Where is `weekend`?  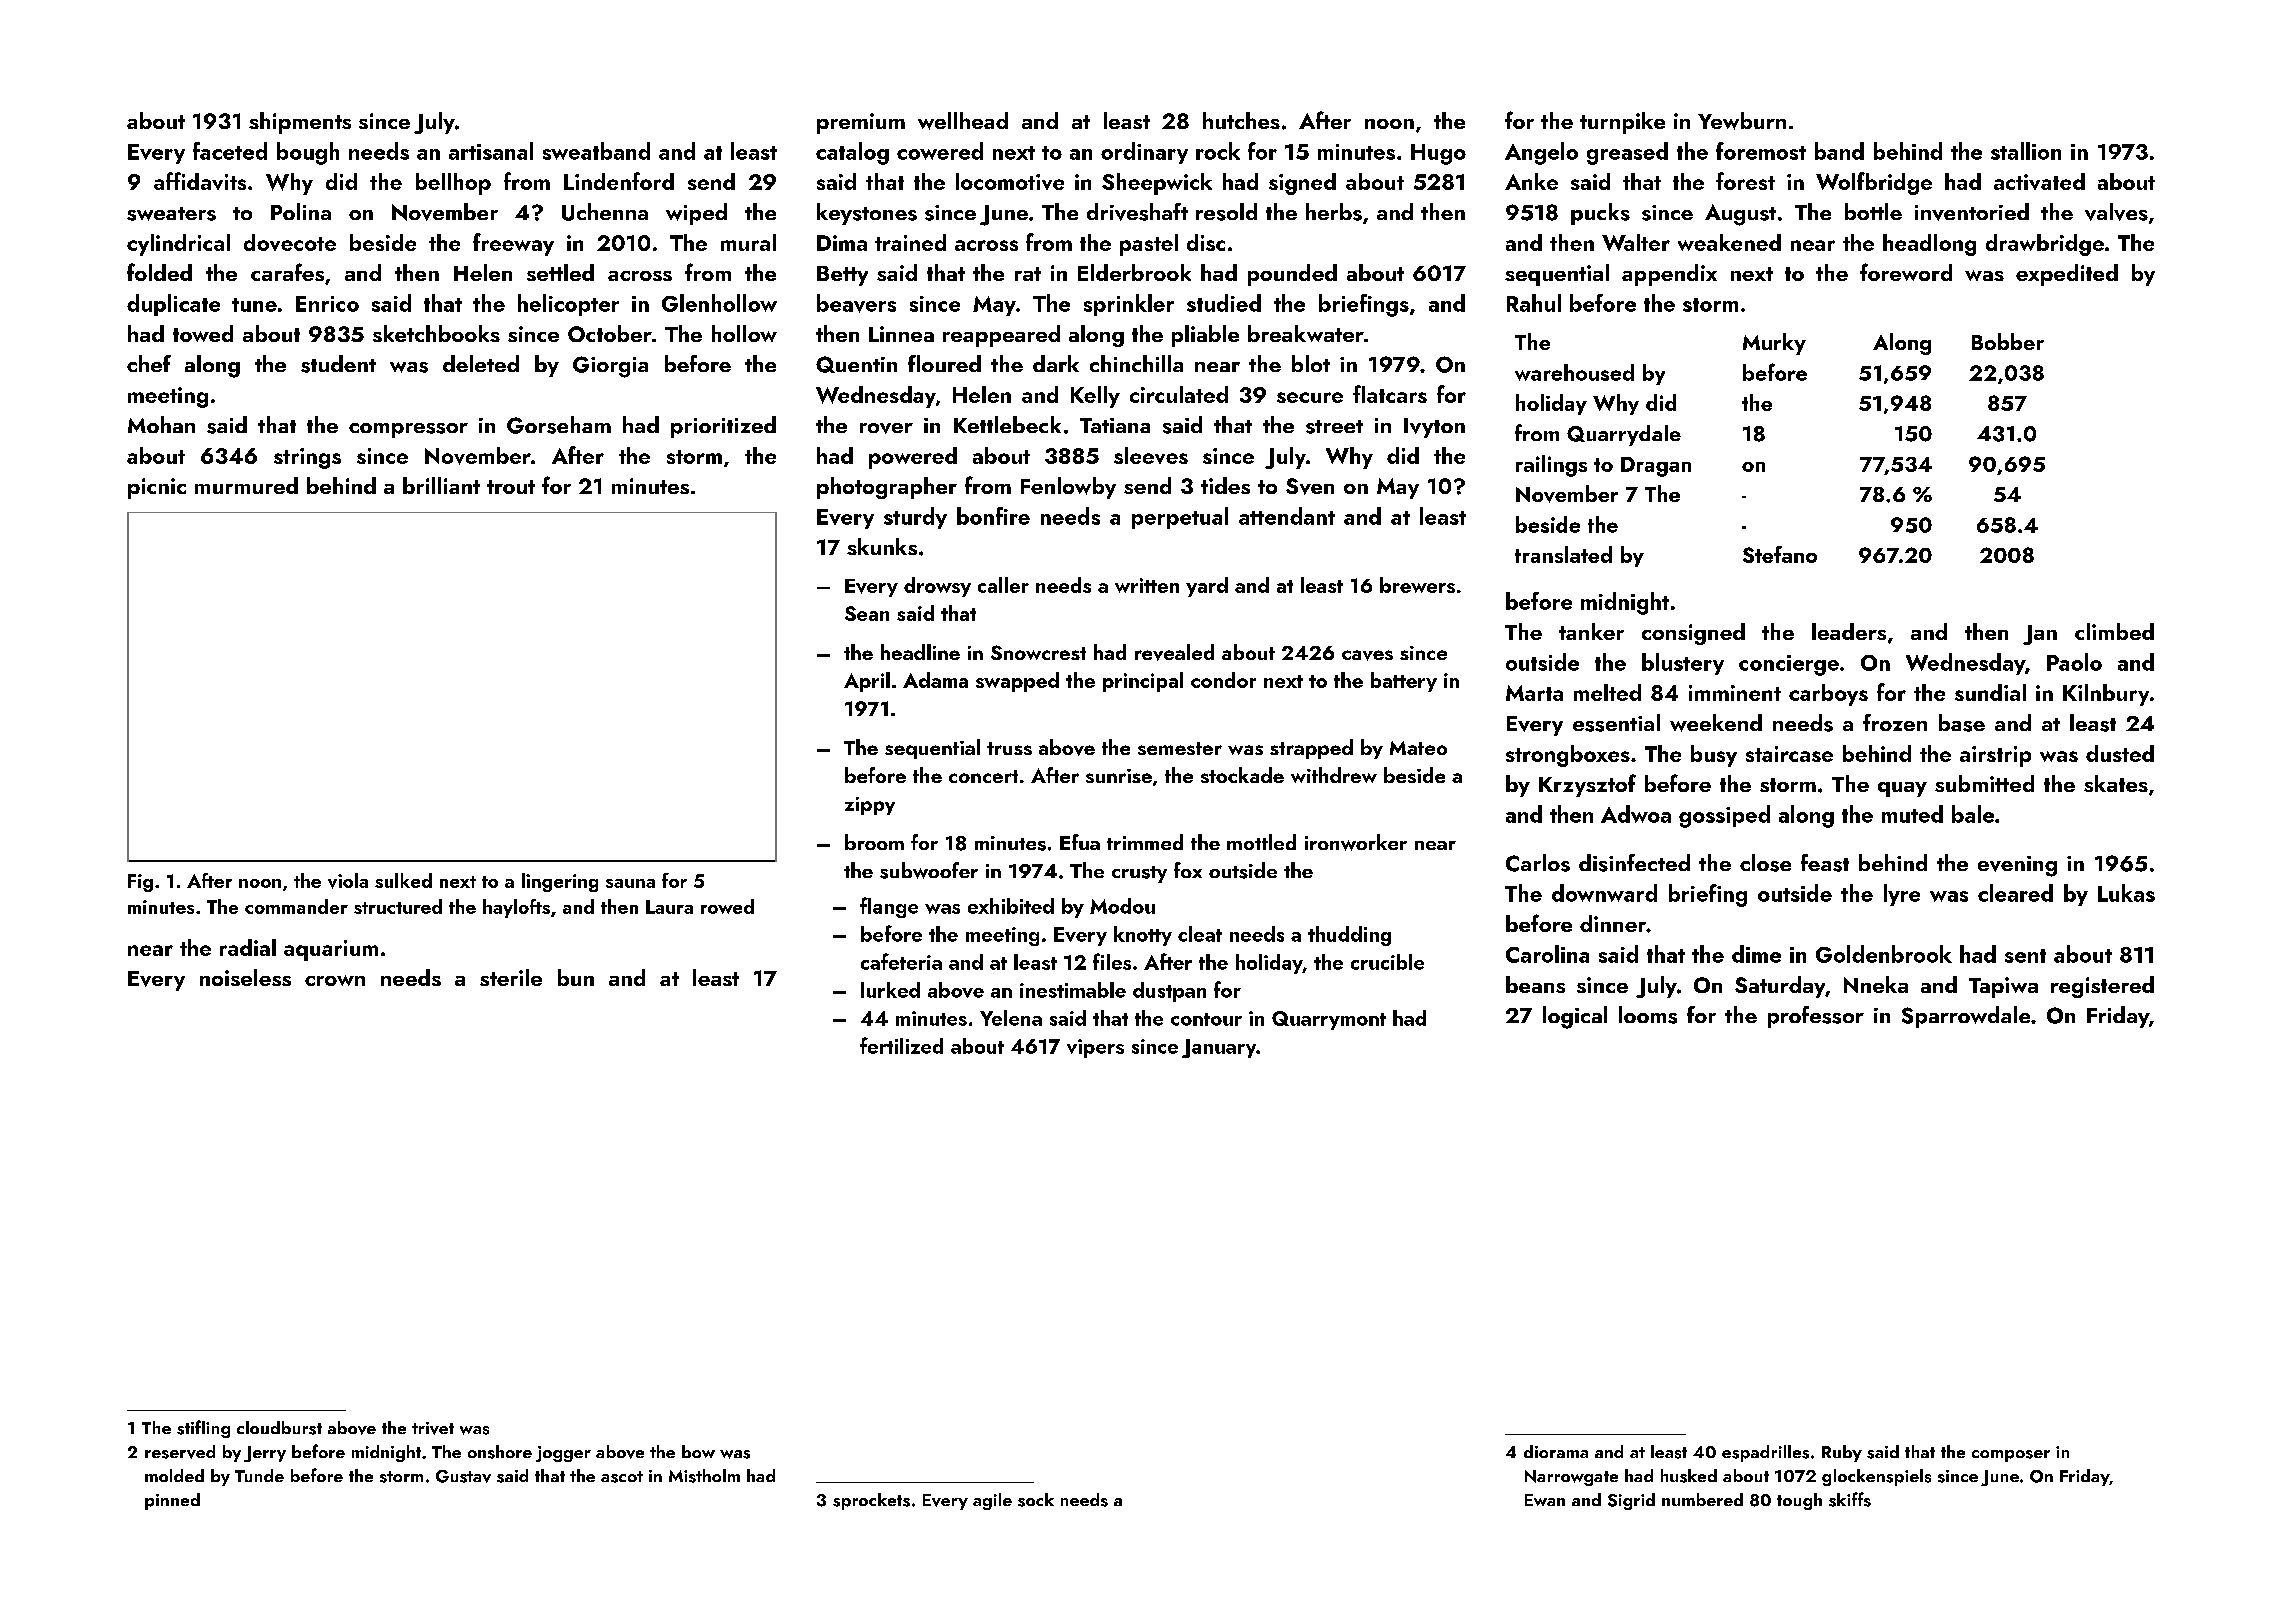 weekend is located at coordinates (1716, 723).
